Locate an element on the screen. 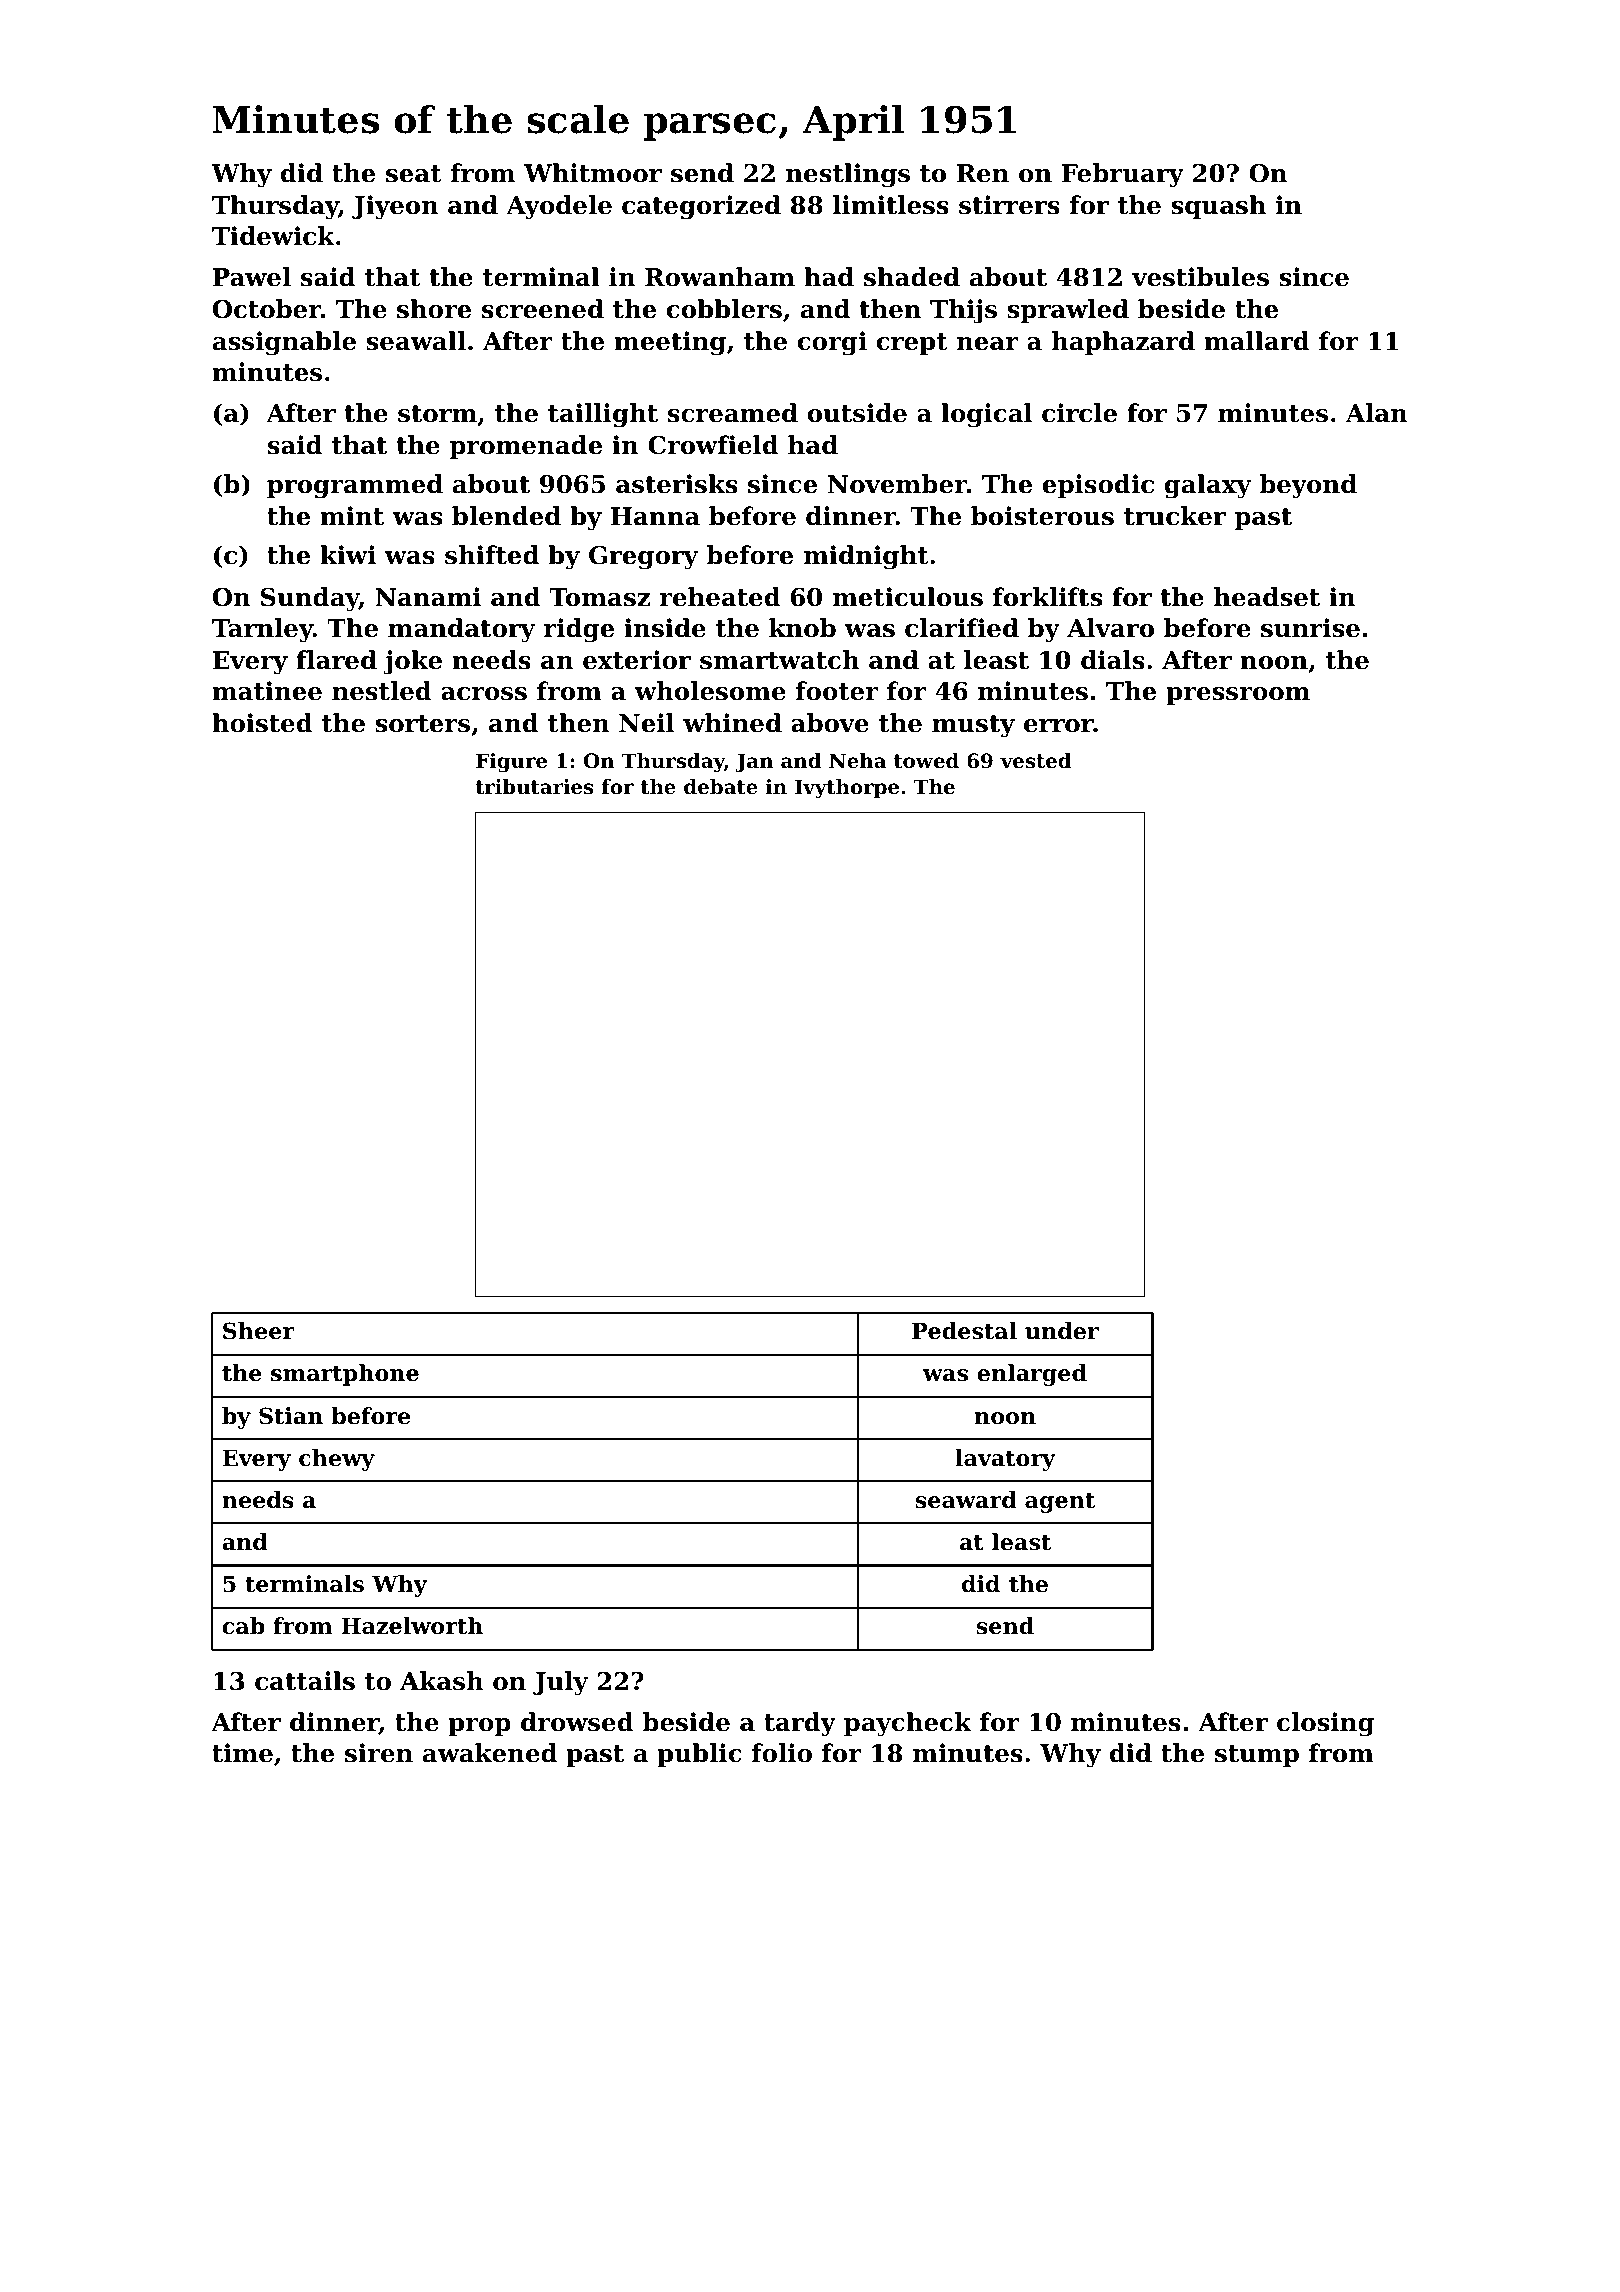 The image size is (1620, 2292). under is located at coordinates (1062, 1331).
